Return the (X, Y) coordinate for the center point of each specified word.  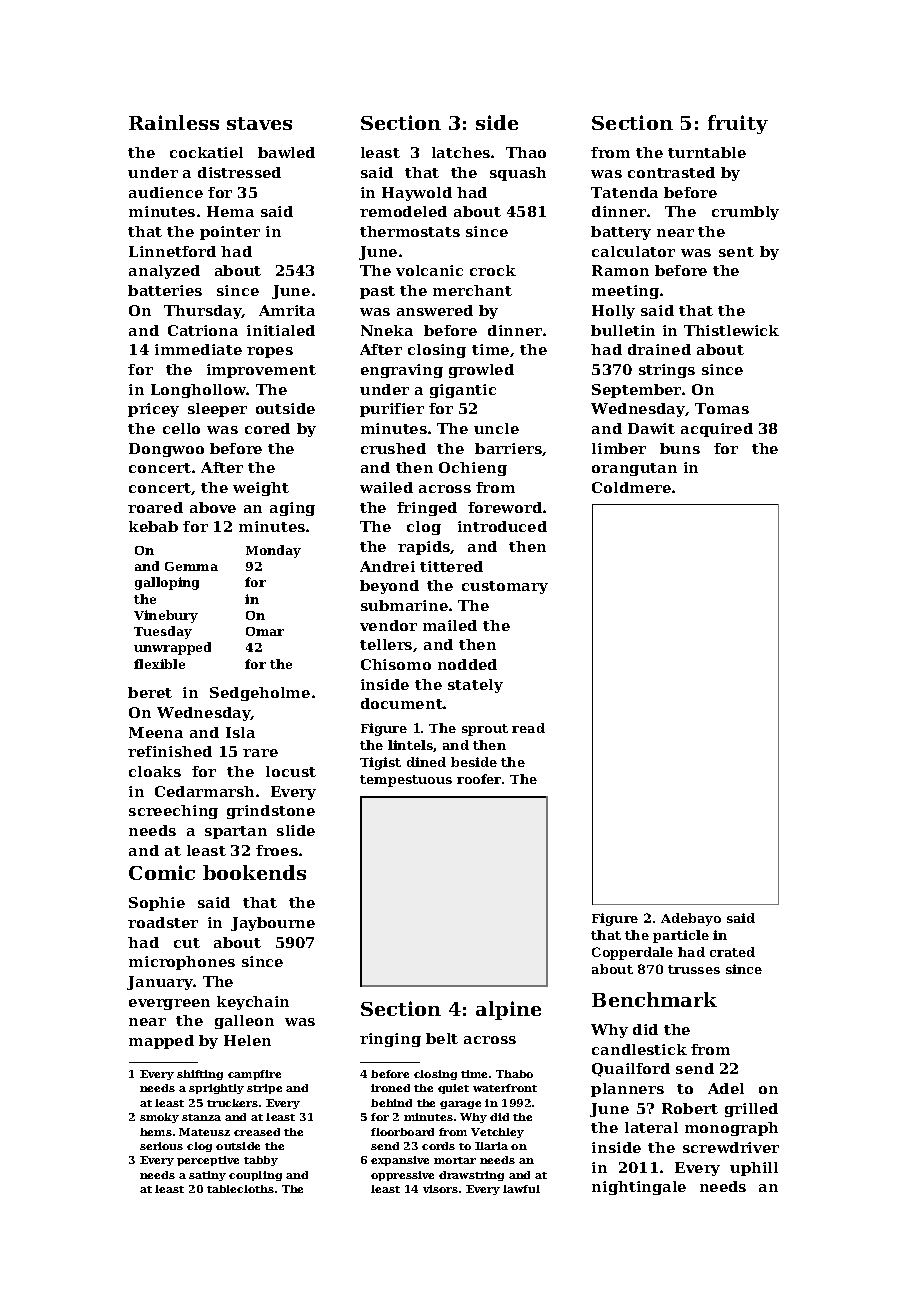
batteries (165, 290)
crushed (393, 448)
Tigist (380, 763)
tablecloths (240, 1189)
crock (493, 270)
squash (518, 174)
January (160, 983)
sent (736, 252)
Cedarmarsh (204, 791)
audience (166, 192)
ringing (390, 1040)
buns (680, 448)
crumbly (745, 213)
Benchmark (654, 999)
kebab (153, 526)
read (528, 728)
